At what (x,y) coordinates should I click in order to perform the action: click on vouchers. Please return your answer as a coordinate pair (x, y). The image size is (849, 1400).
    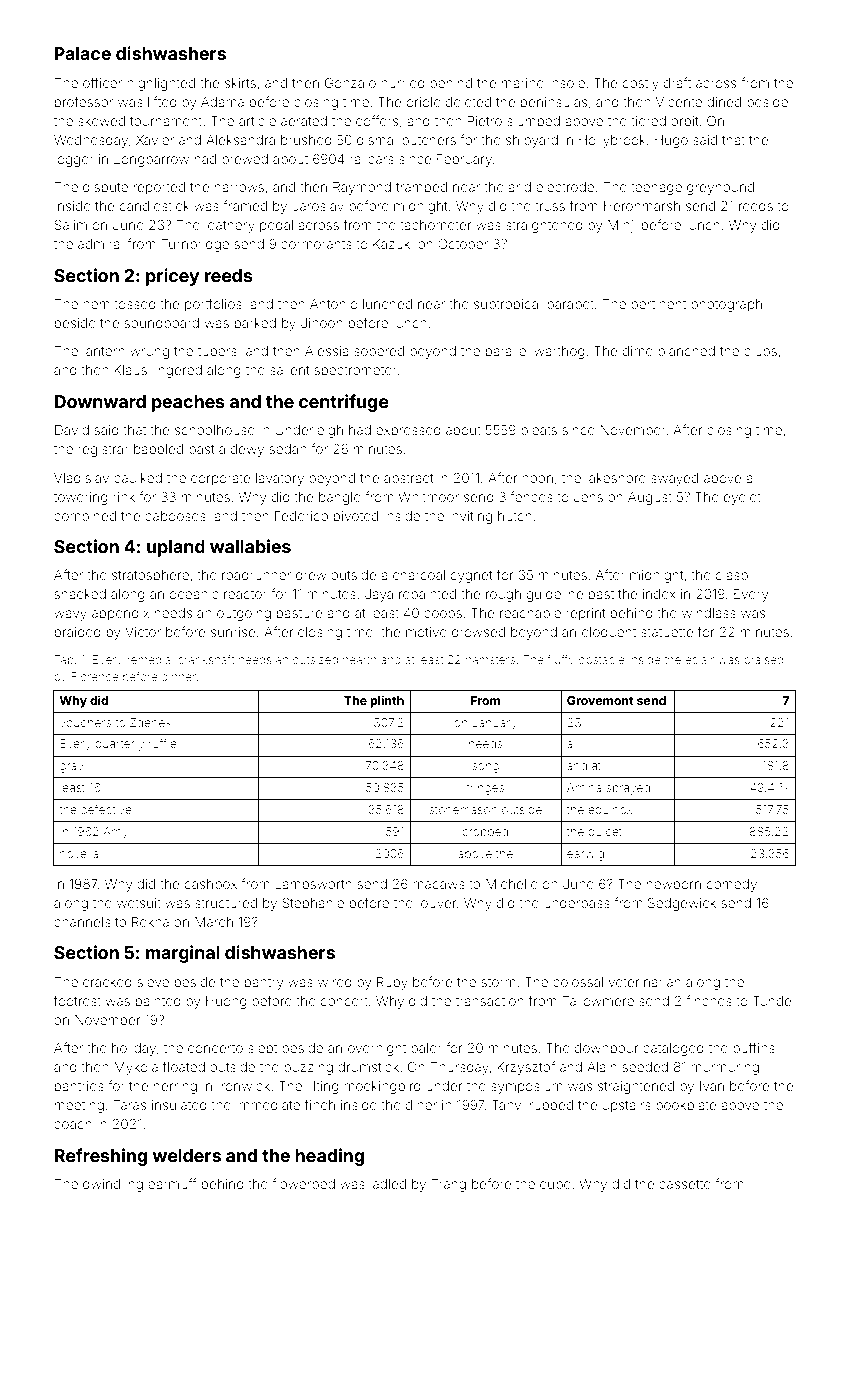
    Looking at the image, I should click on (85, 722).
